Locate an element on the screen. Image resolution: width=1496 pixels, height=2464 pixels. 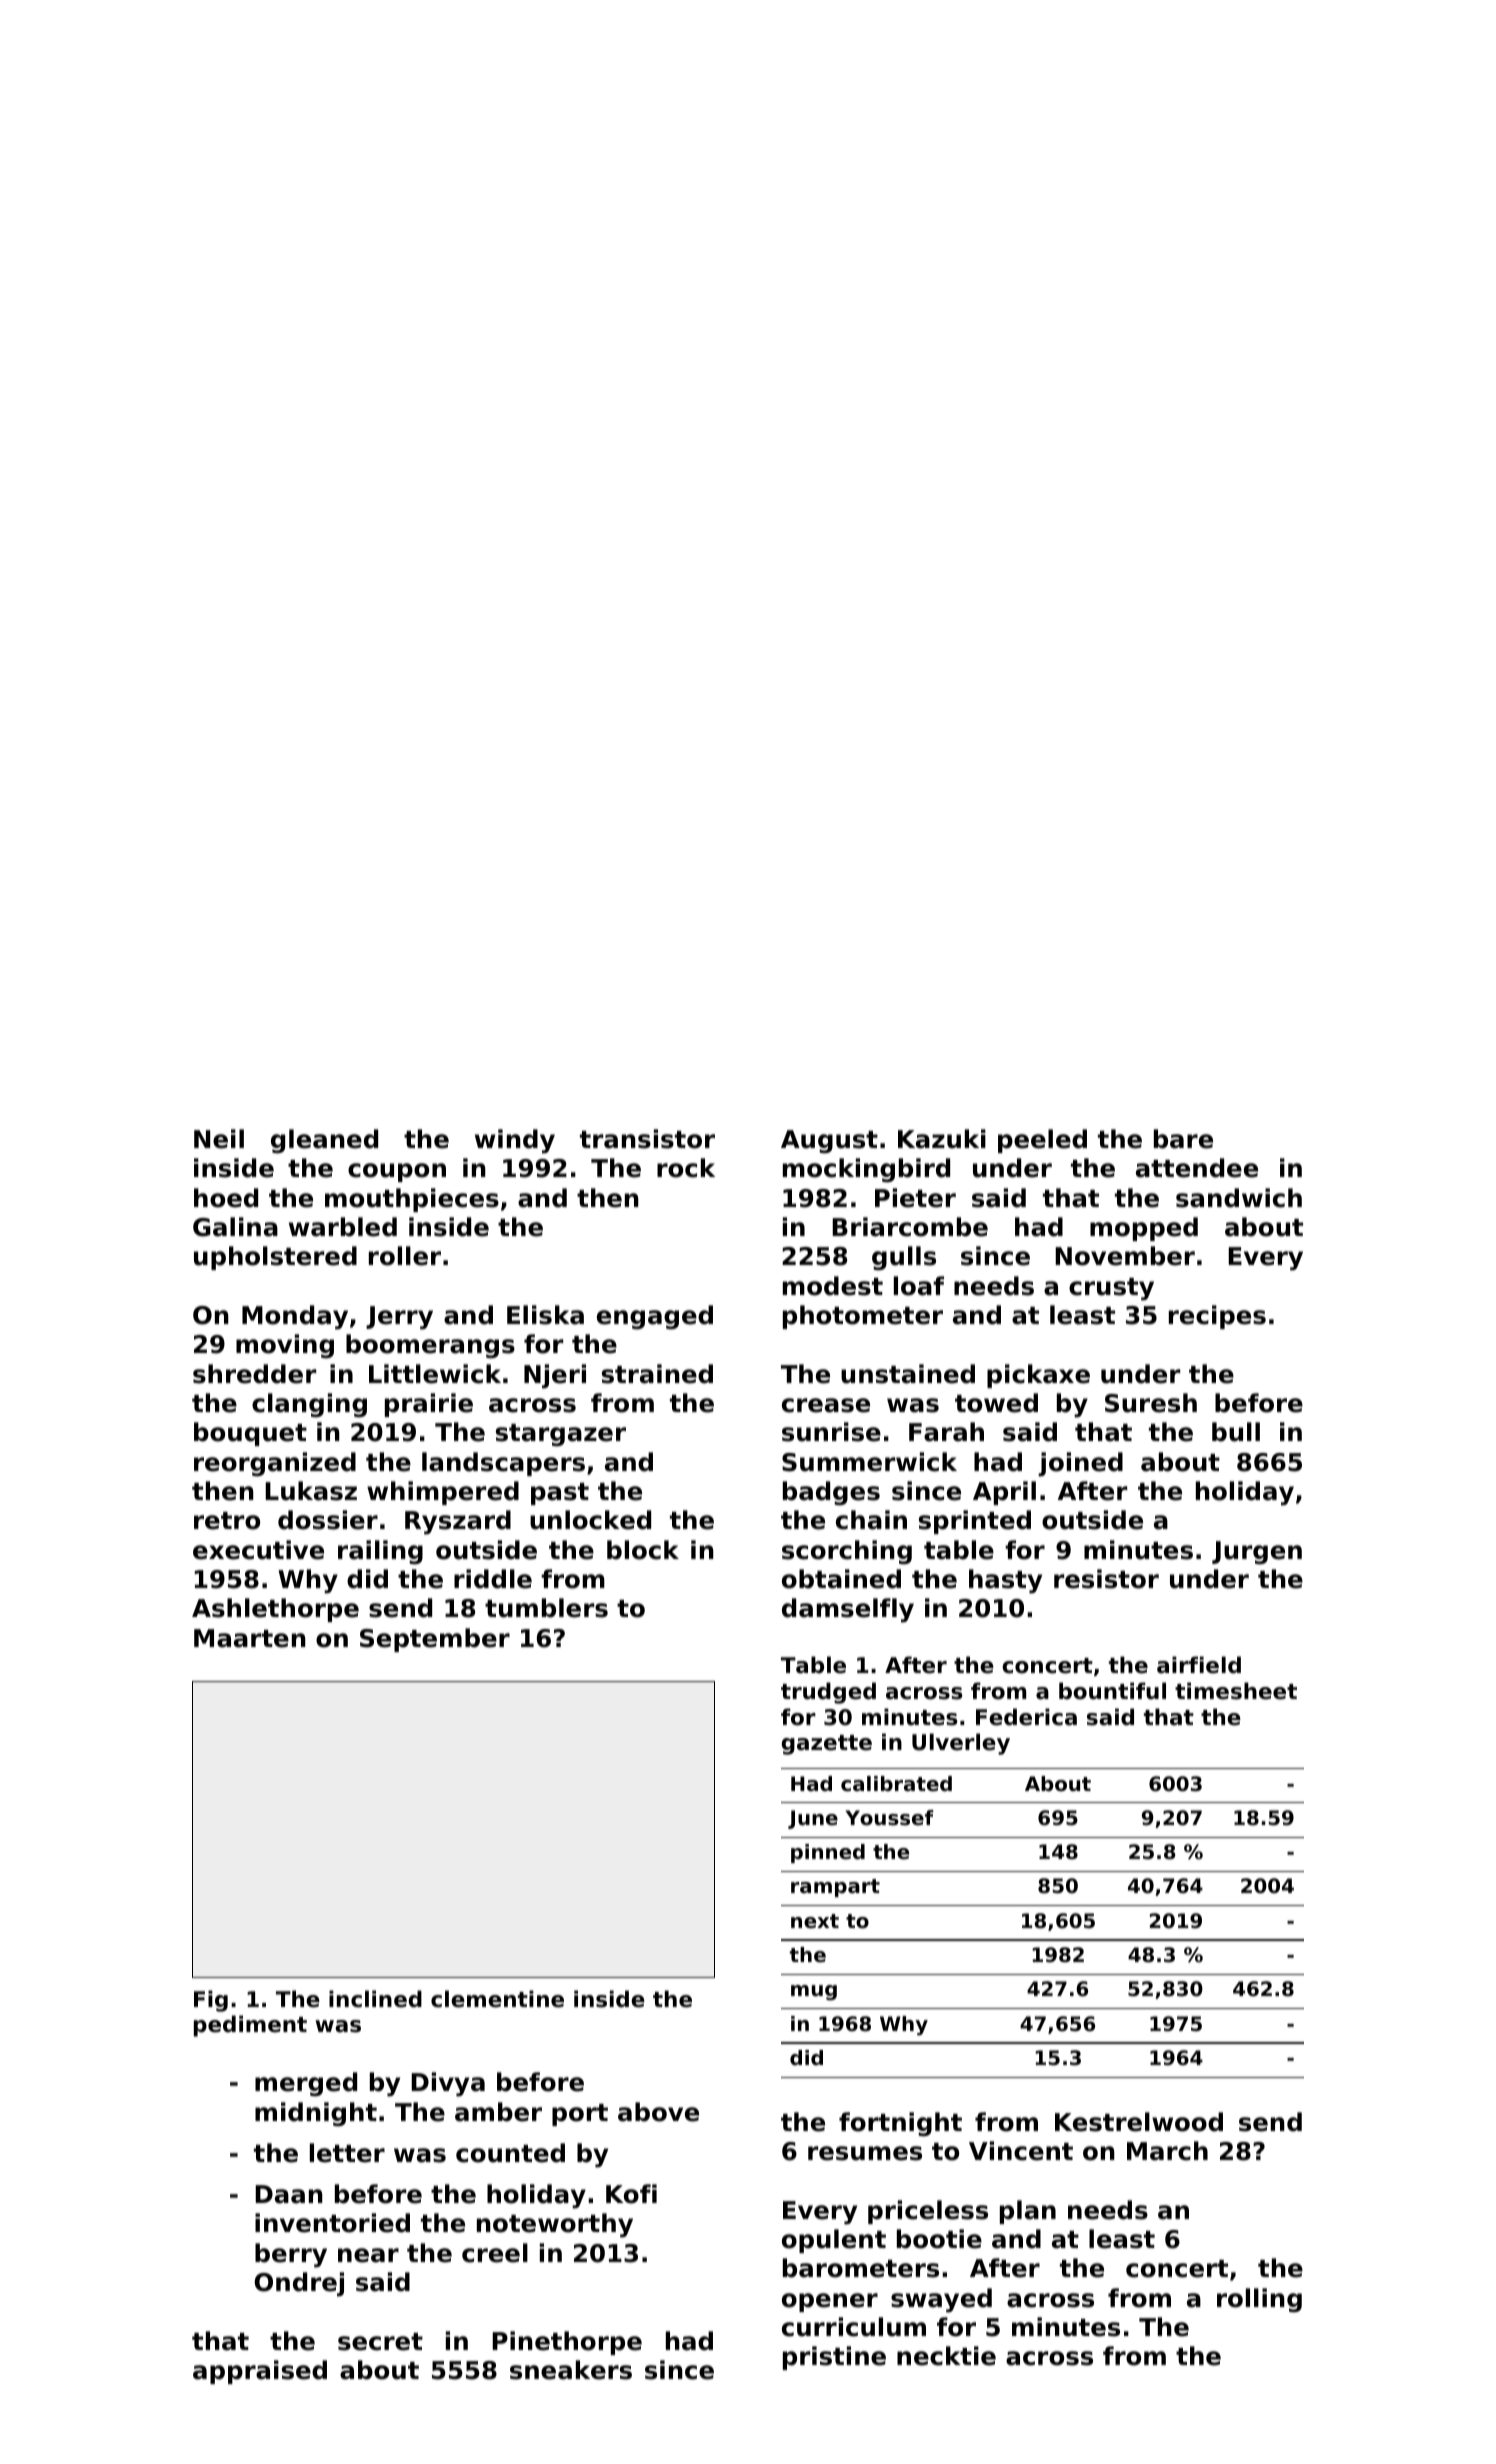
bare is located at coordinates (1183, 1139).
